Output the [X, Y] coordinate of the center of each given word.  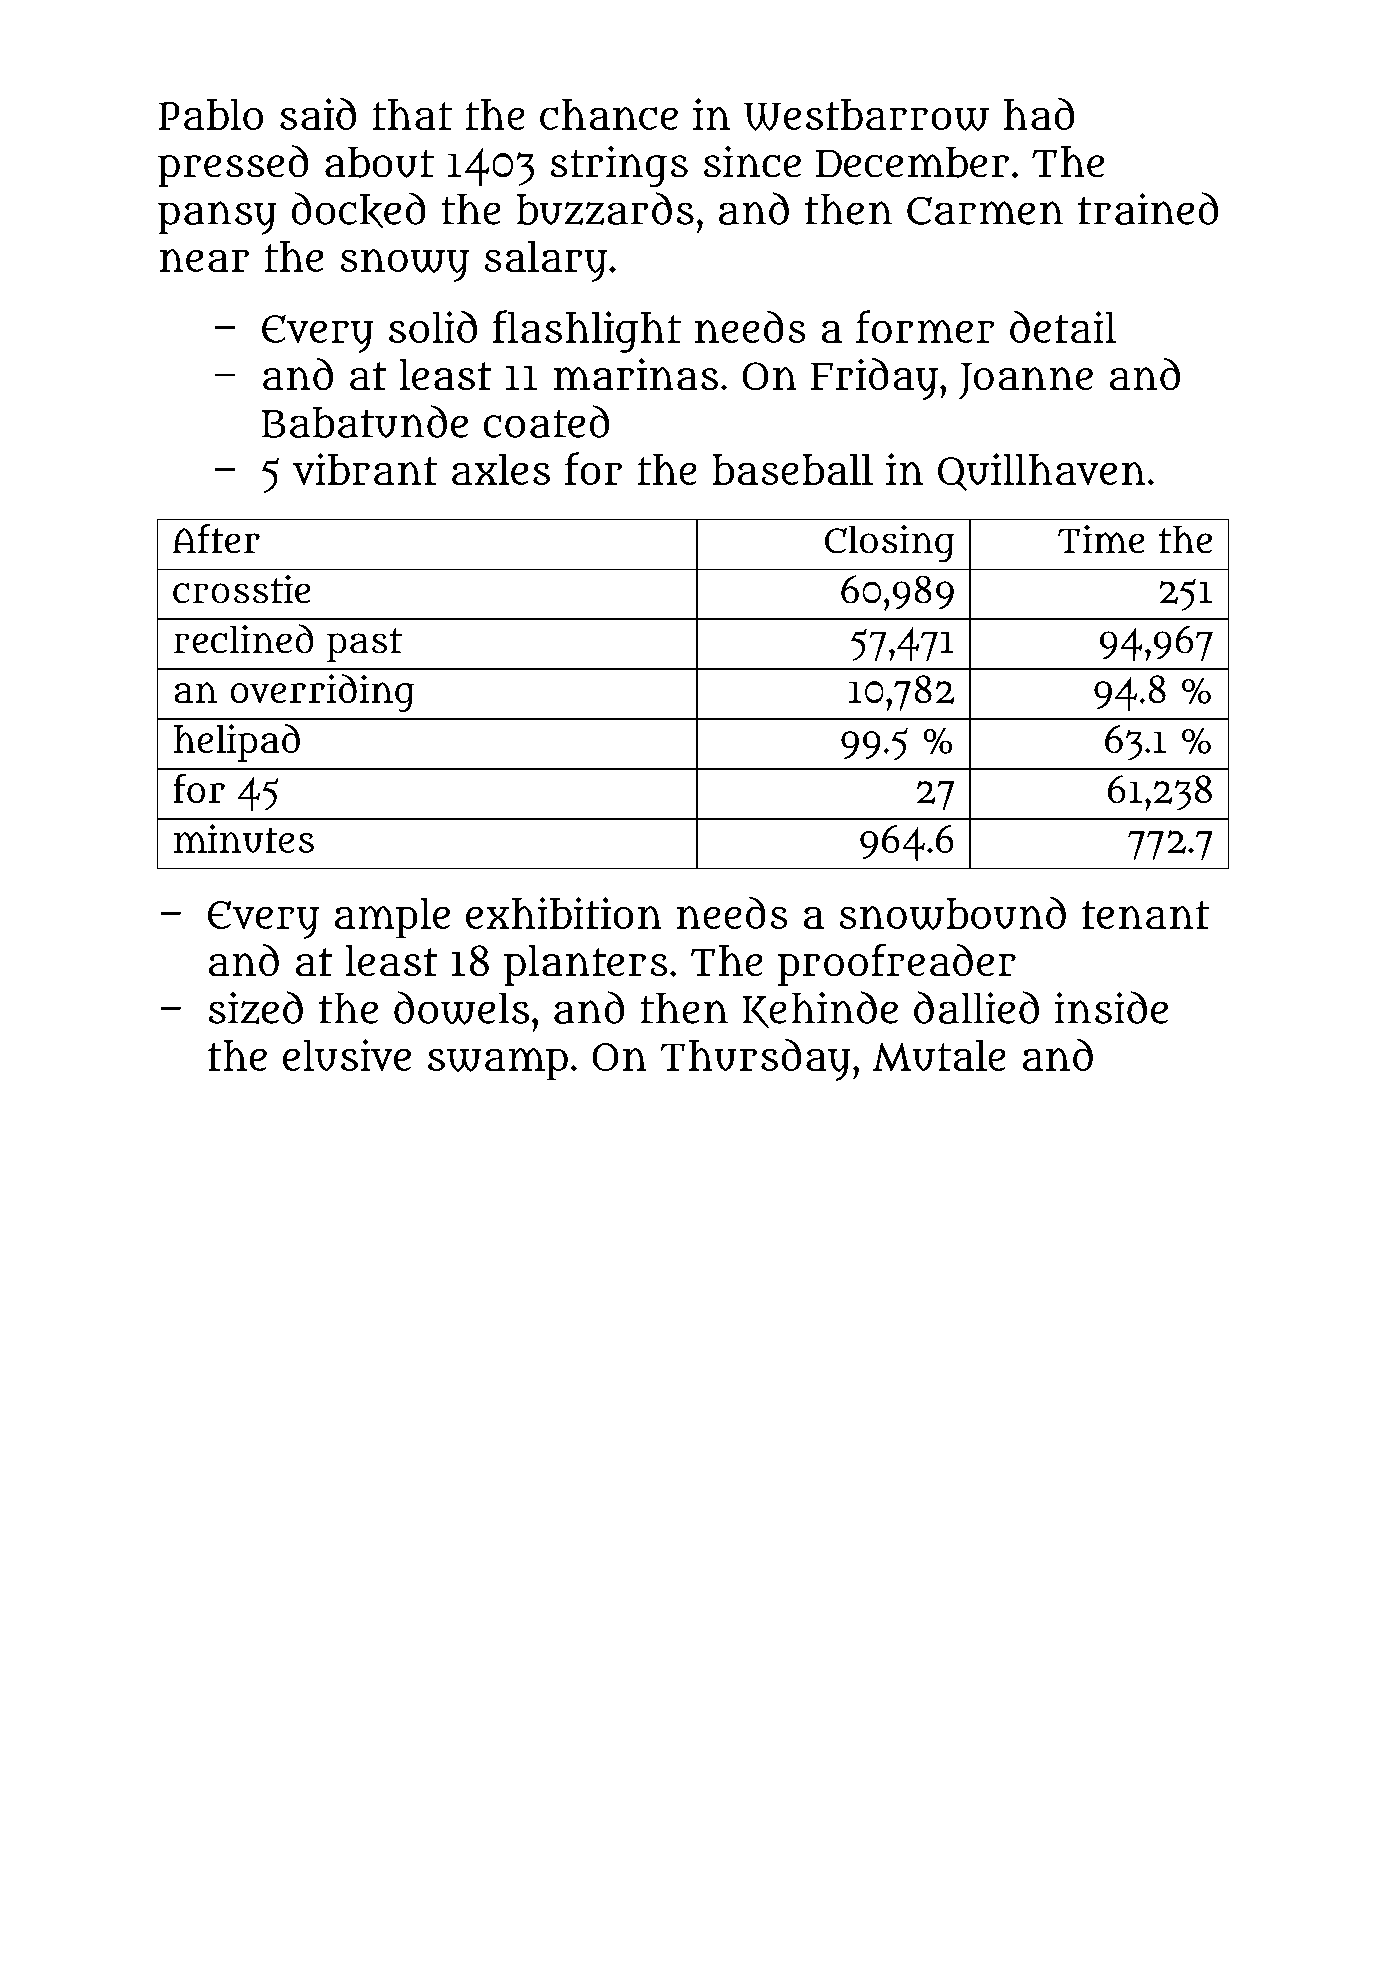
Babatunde [365, 421]
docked [358, 210]
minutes [244, 838]
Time [1101, 539]
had [1039, 114]
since [752, 161]
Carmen [985, 211]
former [925, 326]
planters [585, 965]
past [364, 645]
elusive [347, 1055]
